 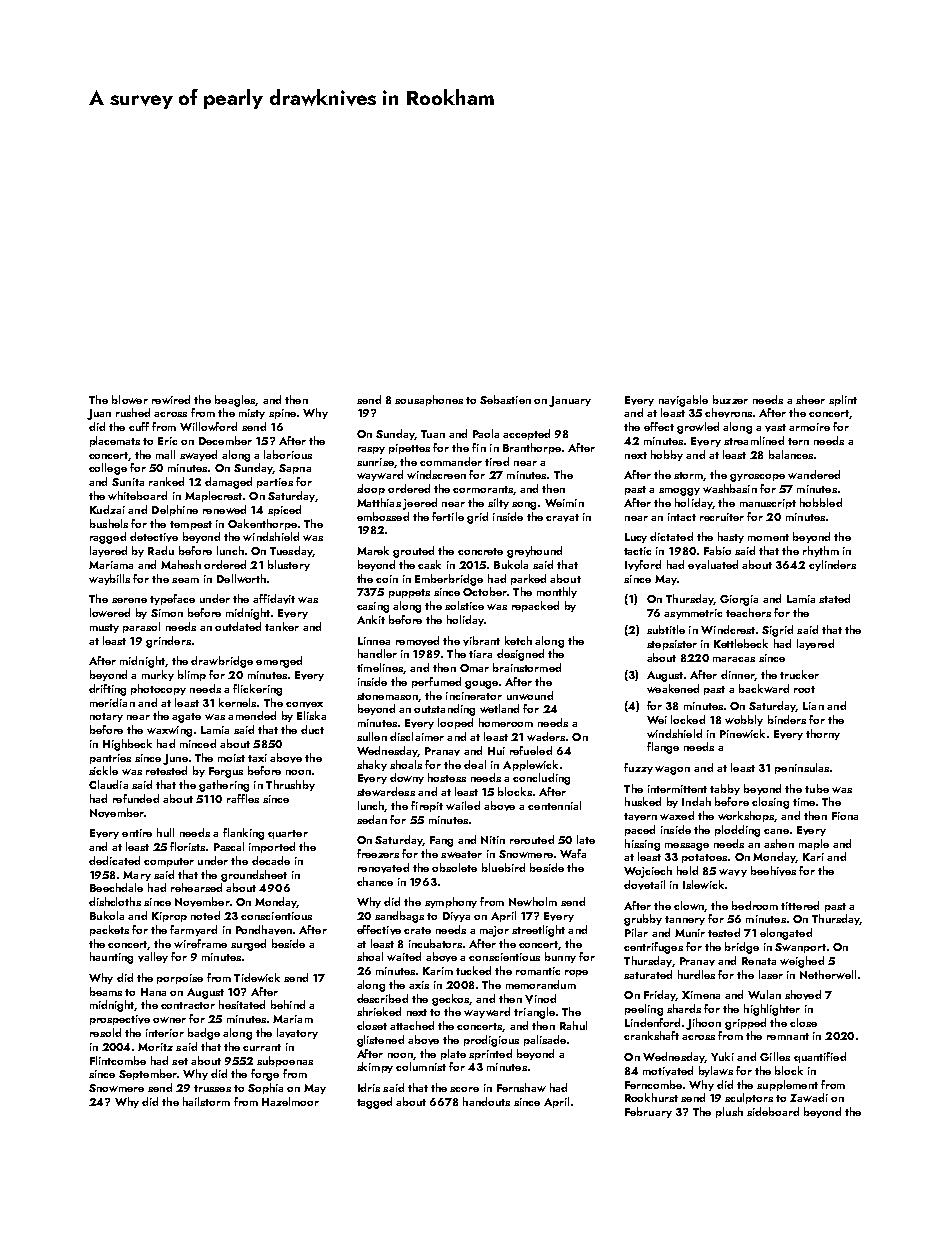 I want to click on Hazelmoor, so click(x=290, y=1101).
